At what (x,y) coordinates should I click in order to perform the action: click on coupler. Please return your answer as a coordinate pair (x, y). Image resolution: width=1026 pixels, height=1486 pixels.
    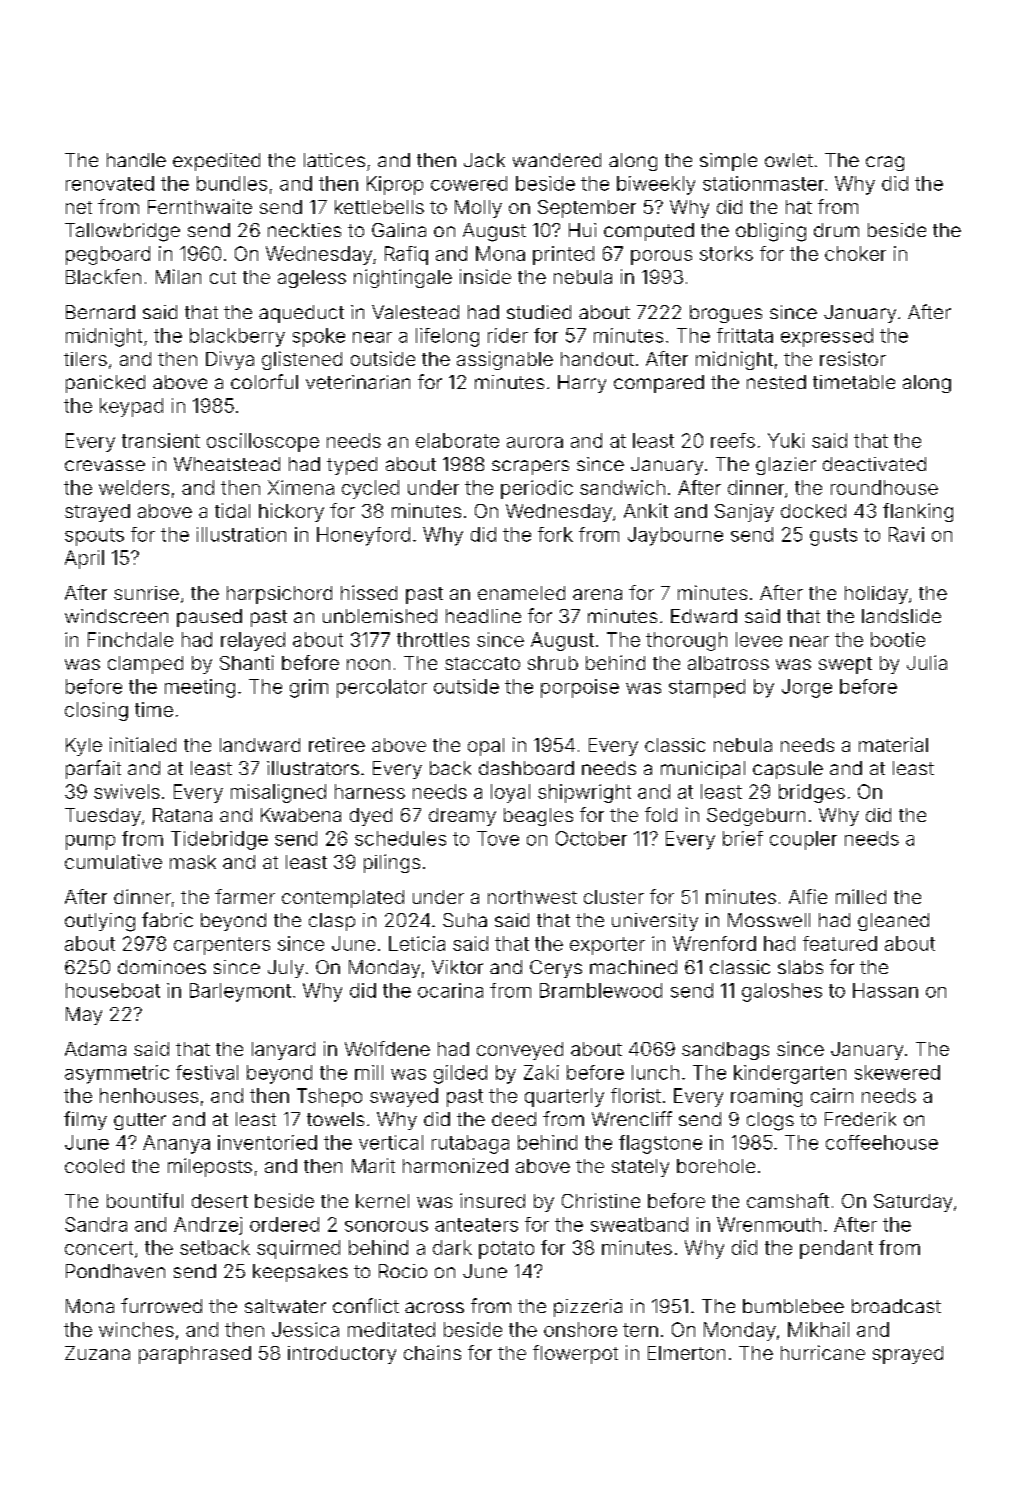
    Looking at the image, I should click on (803, 840).
